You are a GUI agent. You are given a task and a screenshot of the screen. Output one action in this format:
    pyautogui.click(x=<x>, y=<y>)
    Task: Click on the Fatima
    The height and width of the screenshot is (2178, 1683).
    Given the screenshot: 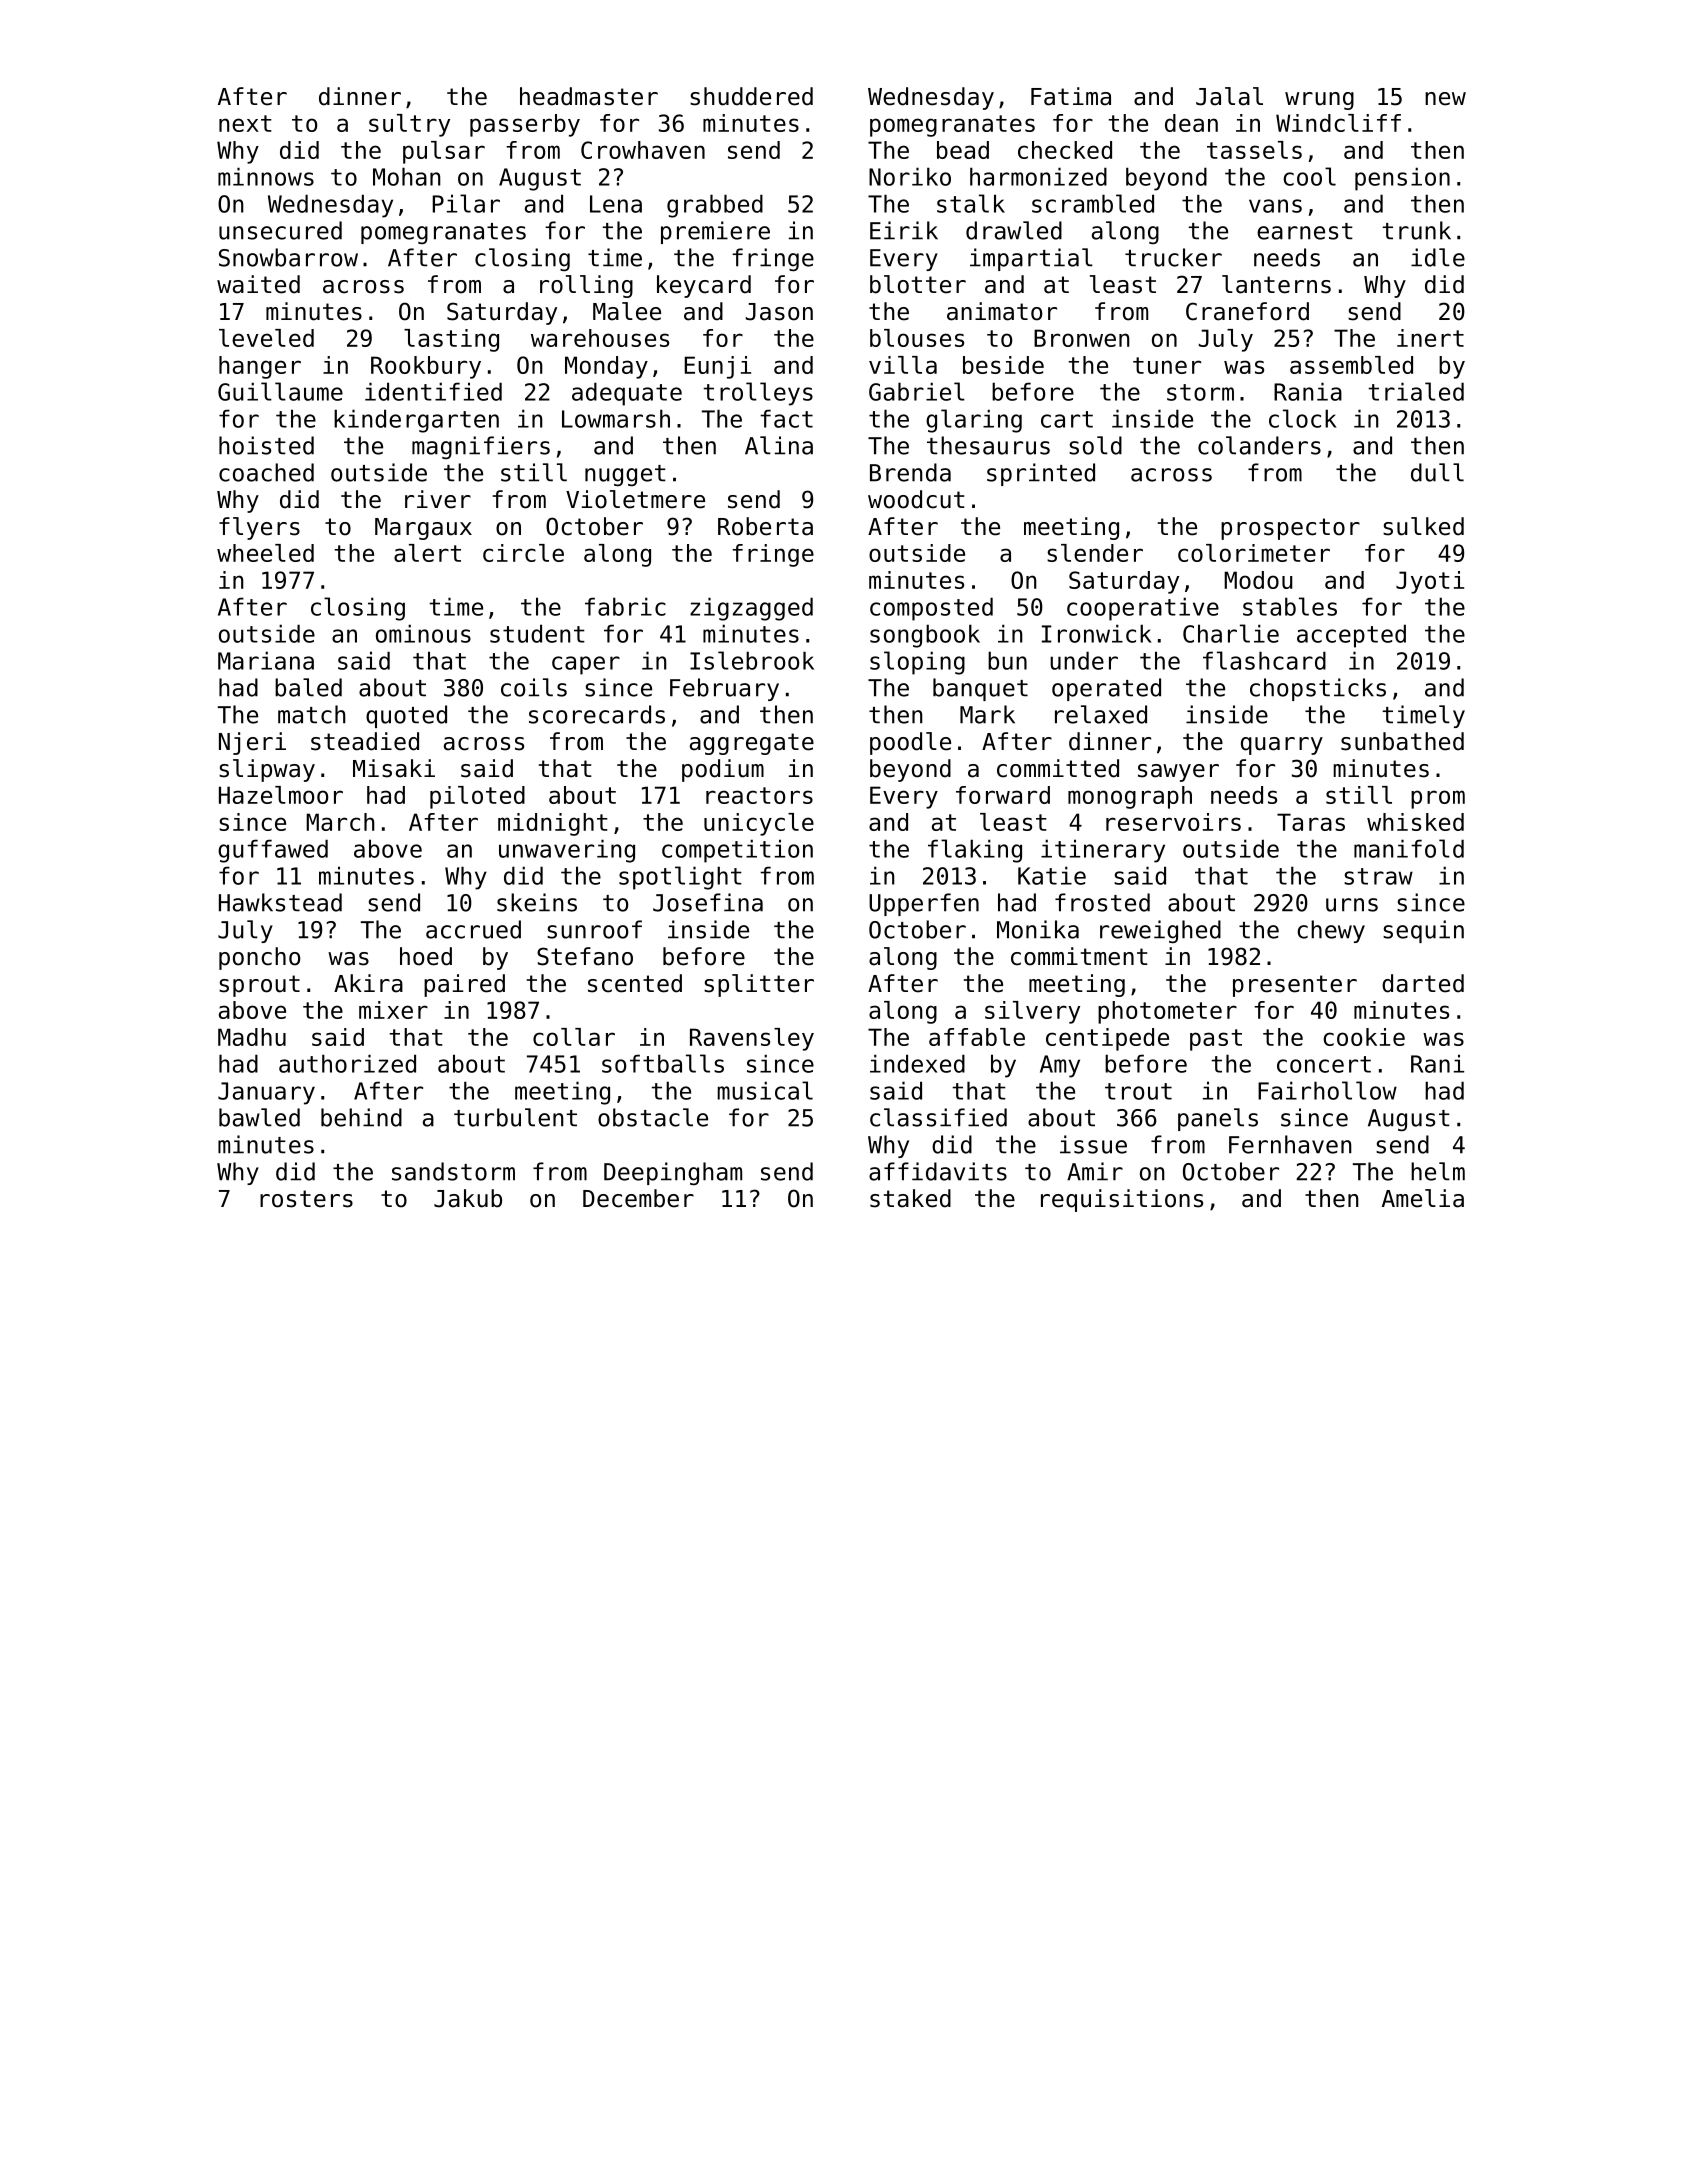 What is the action you would take?
    pyautogui.click(x=1071, y=96)
